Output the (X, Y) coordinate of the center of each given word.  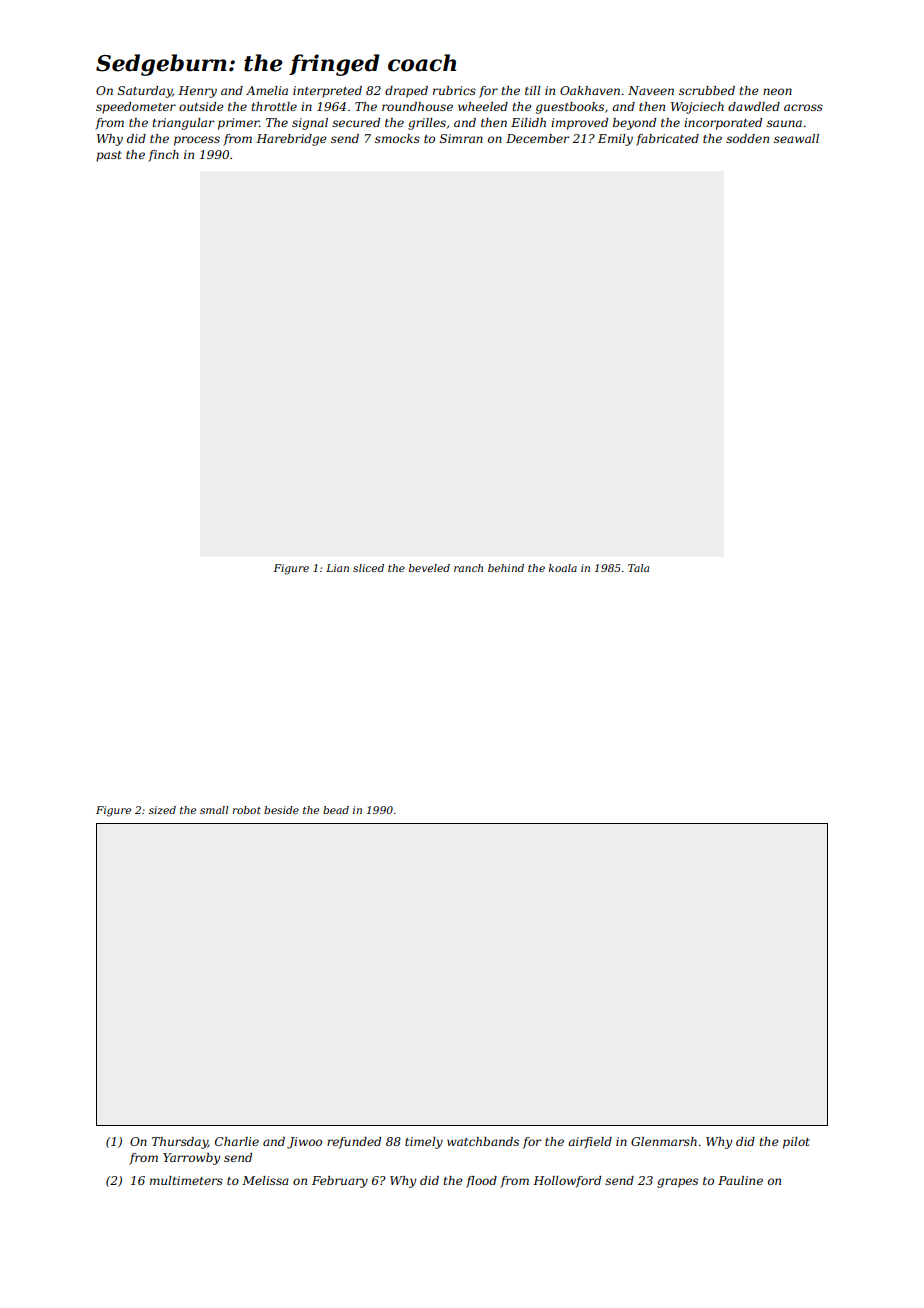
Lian (337, 568)
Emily (615, 140)
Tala (638, 568)
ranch (468, 568)
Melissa (265, 1180)
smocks (397, 138)
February (340, 1182)
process (197, 141)
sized (162, 810)
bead (336, 810)
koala (563, 568)
